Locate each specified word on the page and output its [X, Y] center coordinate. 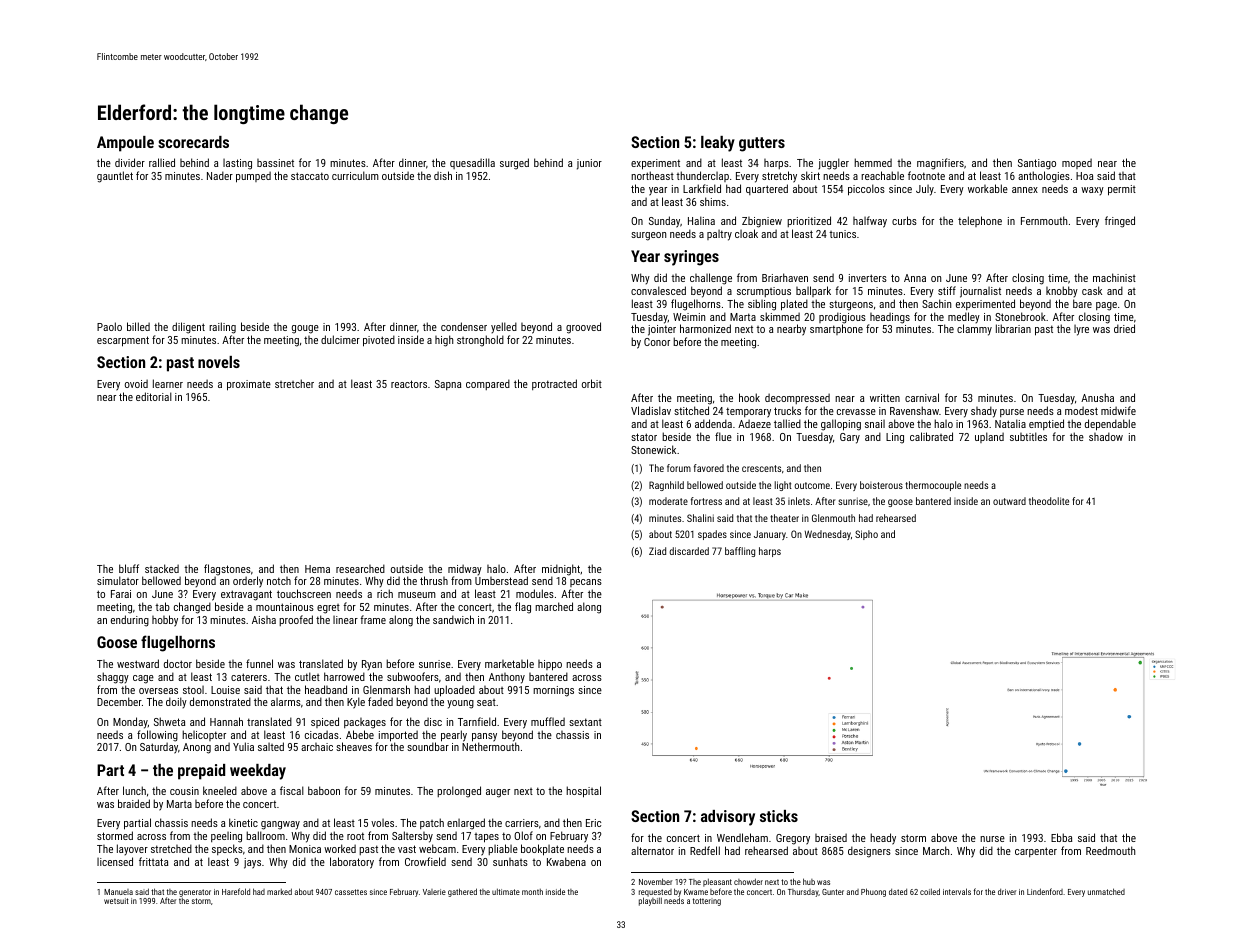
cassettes [351, 892]
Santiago [1037, 164]
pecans [586, 583]
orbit [592, 383]
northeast [652, 175]
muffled [548, 721]
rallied [162, 162]
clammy [974, 330]
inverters [868, 278]
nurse [992, 839]
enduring [130, 621]
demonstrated [220, 701]
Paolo [109, 326]
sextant [585, 722]
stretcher [294, 383]
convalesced [658, 290]
